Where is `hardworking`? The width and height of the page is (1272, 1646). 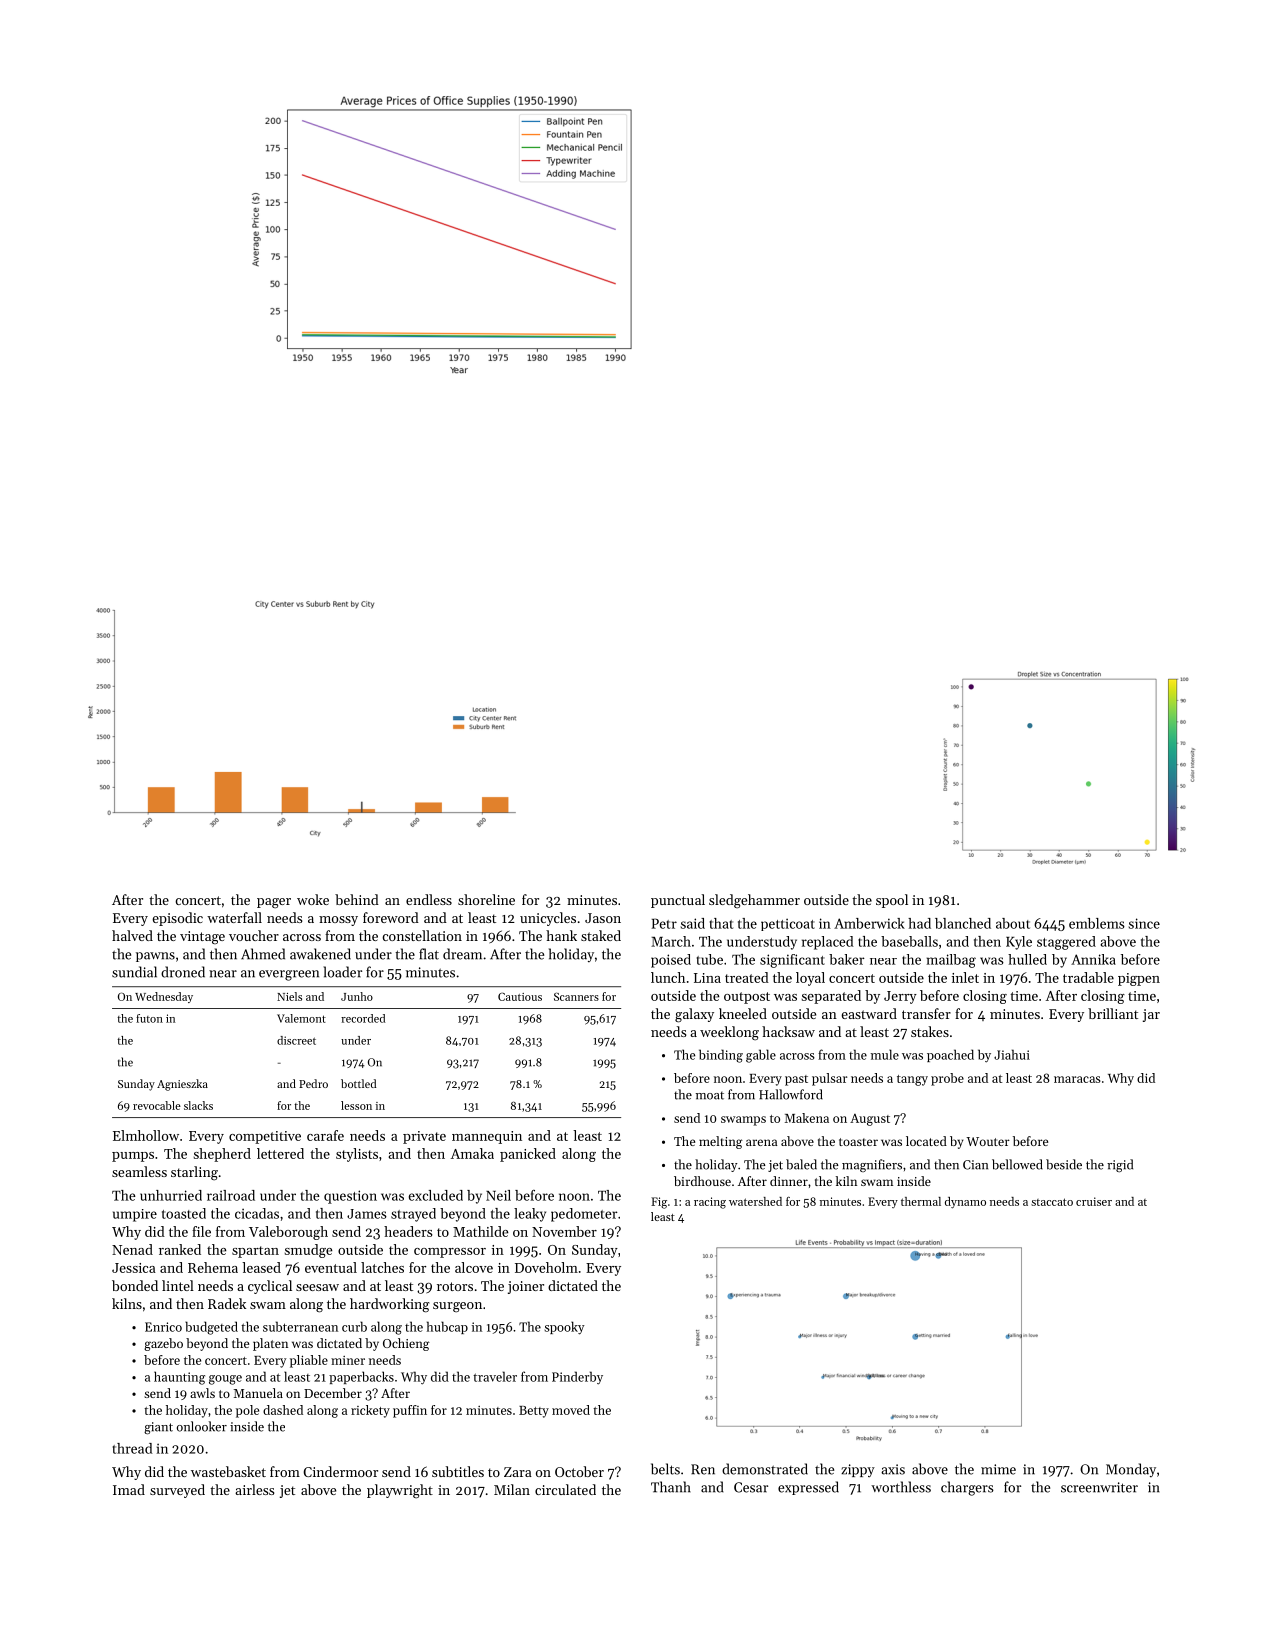 hardworking is located at coordinates (389, 1305).
